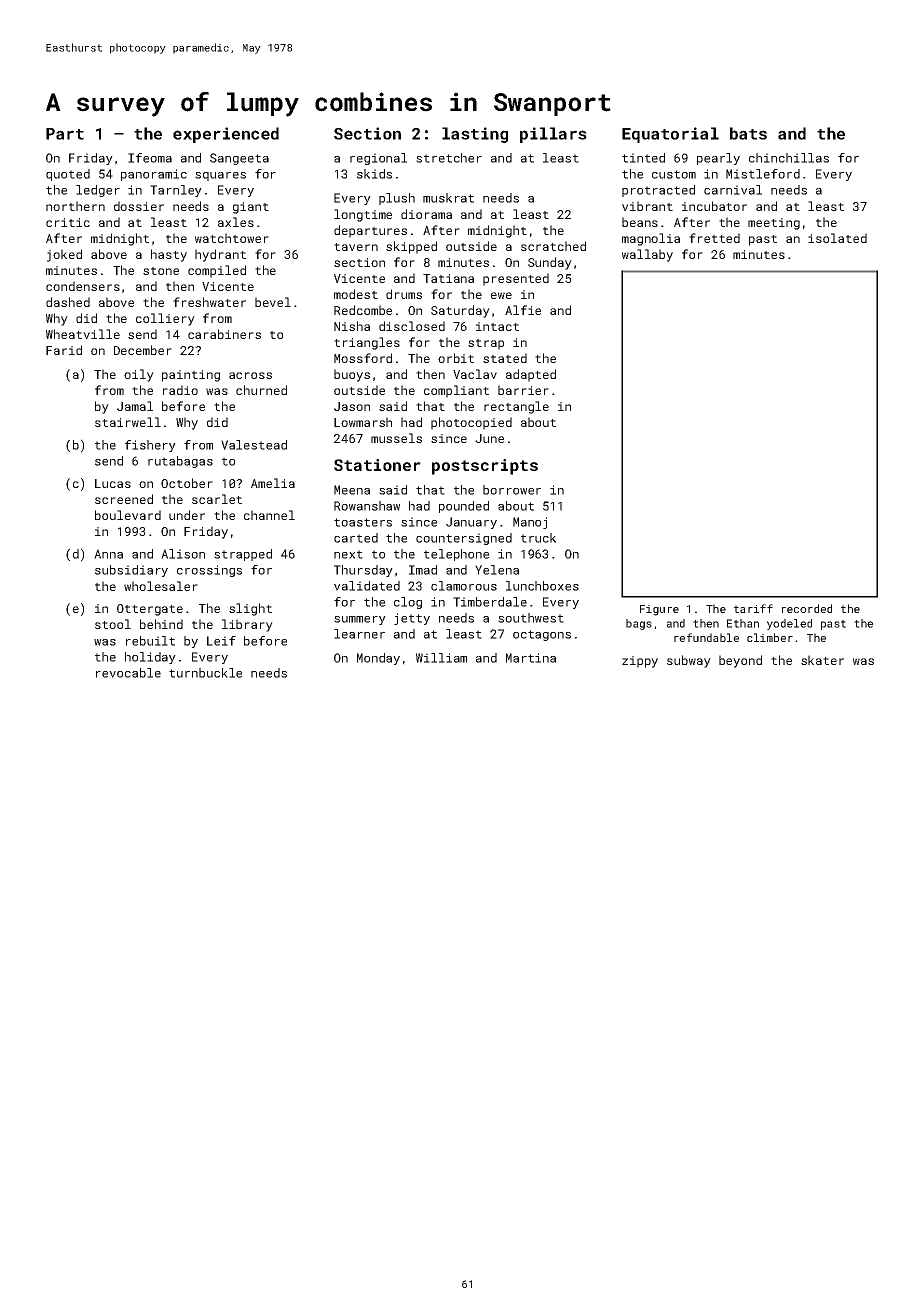 The height and width of the page is (1308, 924). I want to click on vibrant, so click(647, 206).
